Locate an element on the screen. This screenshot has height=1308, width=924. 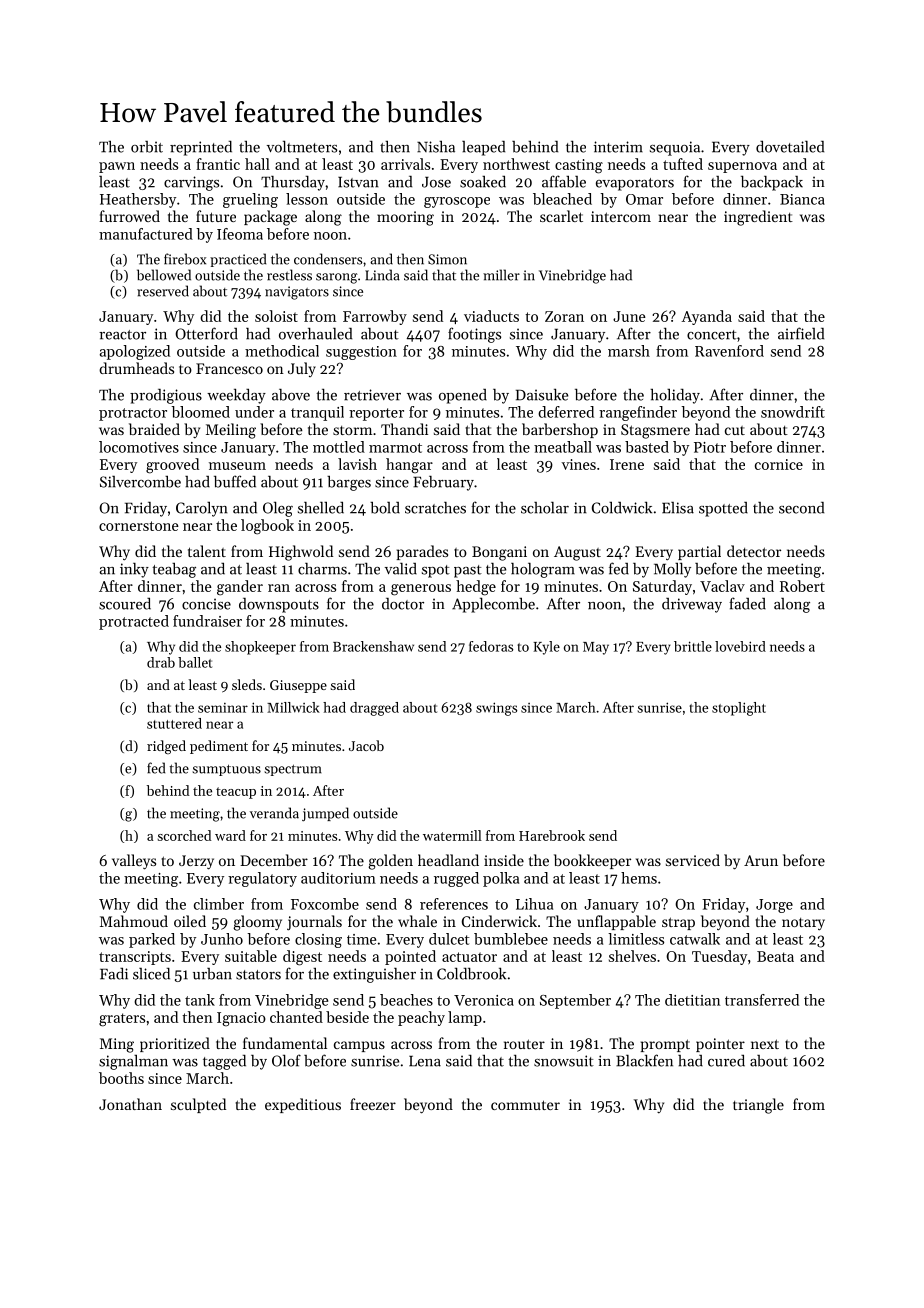
parked is located at coordinates (152, 940).
